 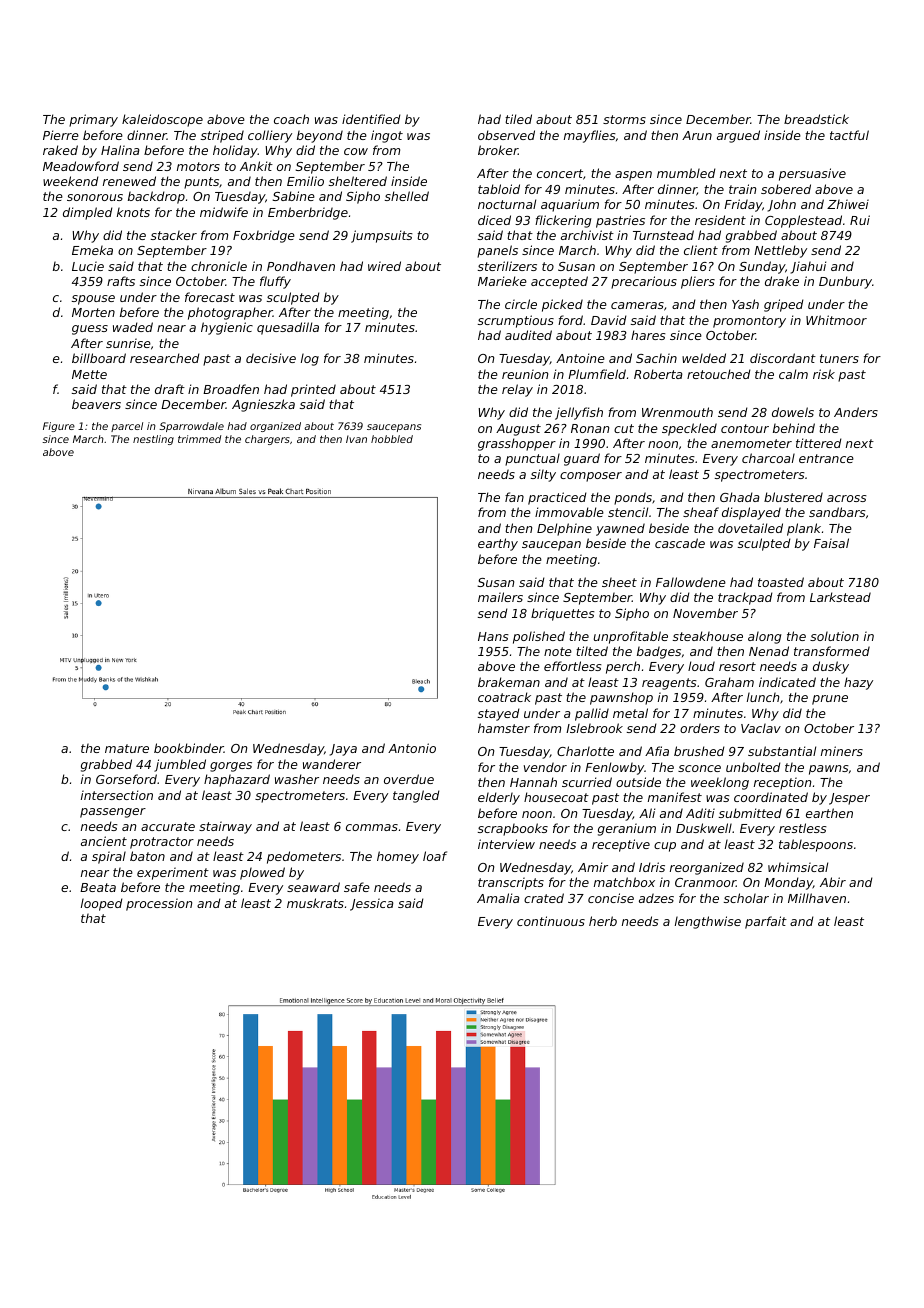 I want to click on earthy, so click(x=498, y=544).
